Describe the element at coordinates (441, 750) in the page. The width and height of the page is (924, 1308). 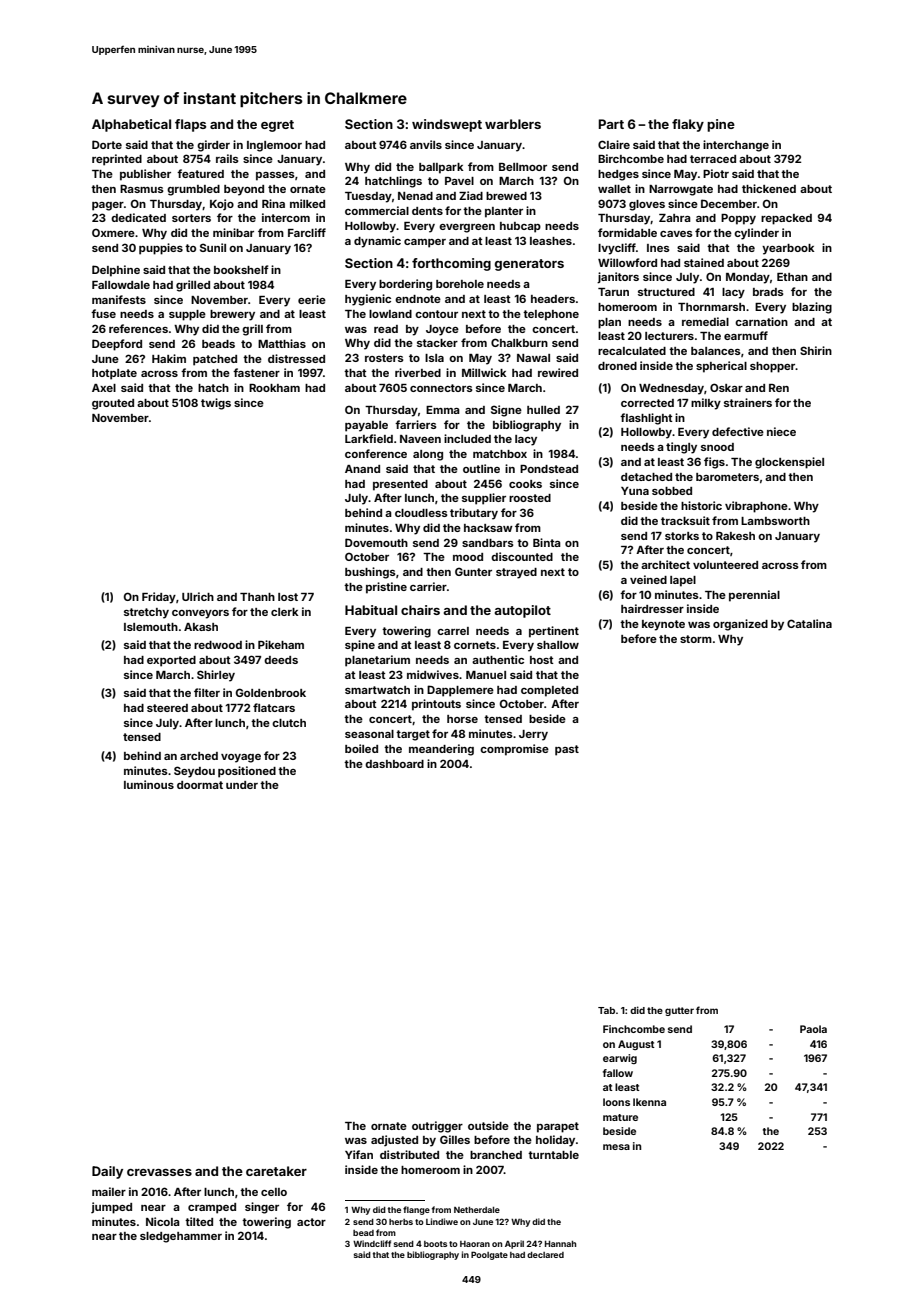
I see `meandering` at that location.
